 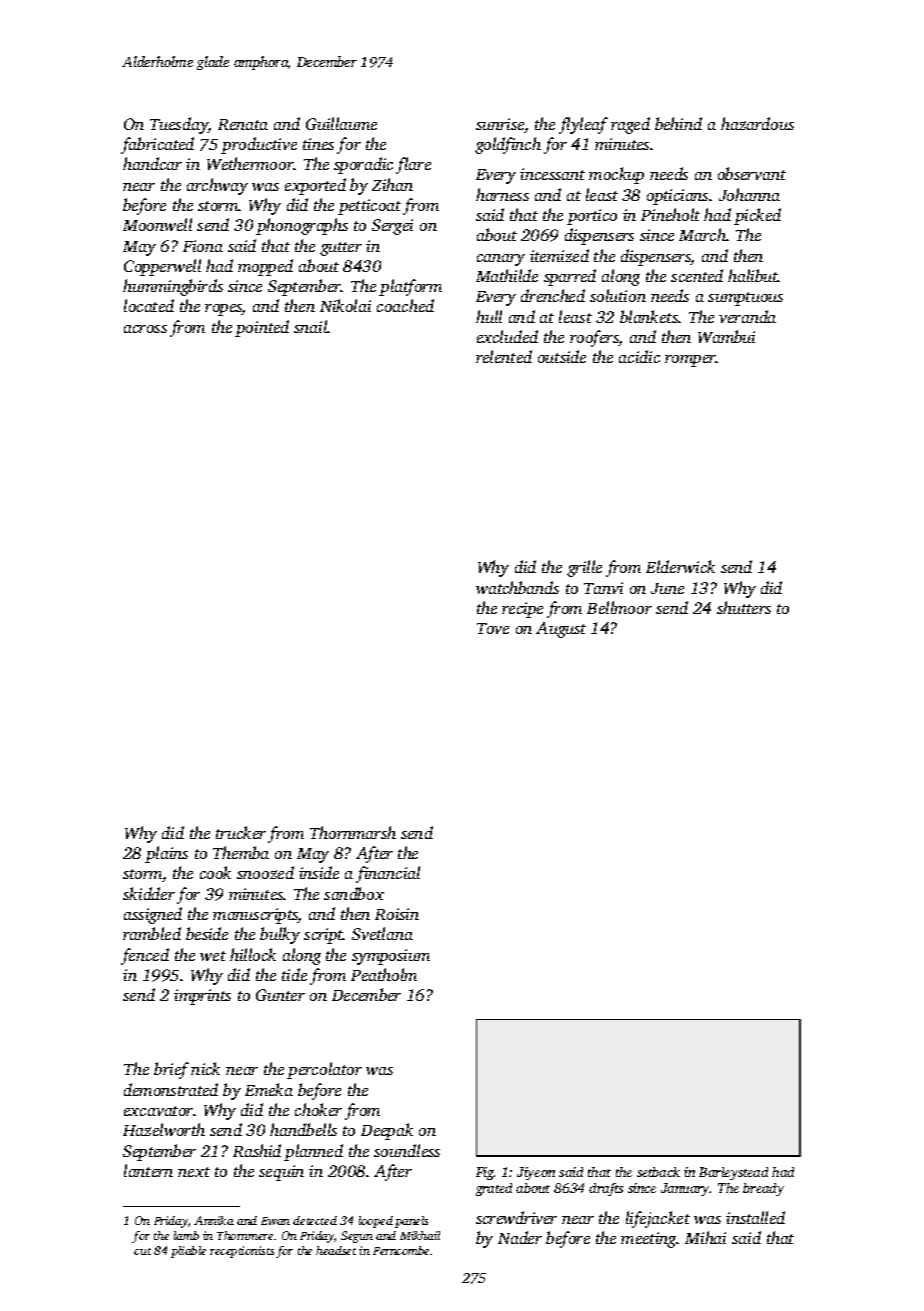 What do you see at coordinates (561, 630) in the screenshot?
I see `August` at bounding box center [561, 630].
